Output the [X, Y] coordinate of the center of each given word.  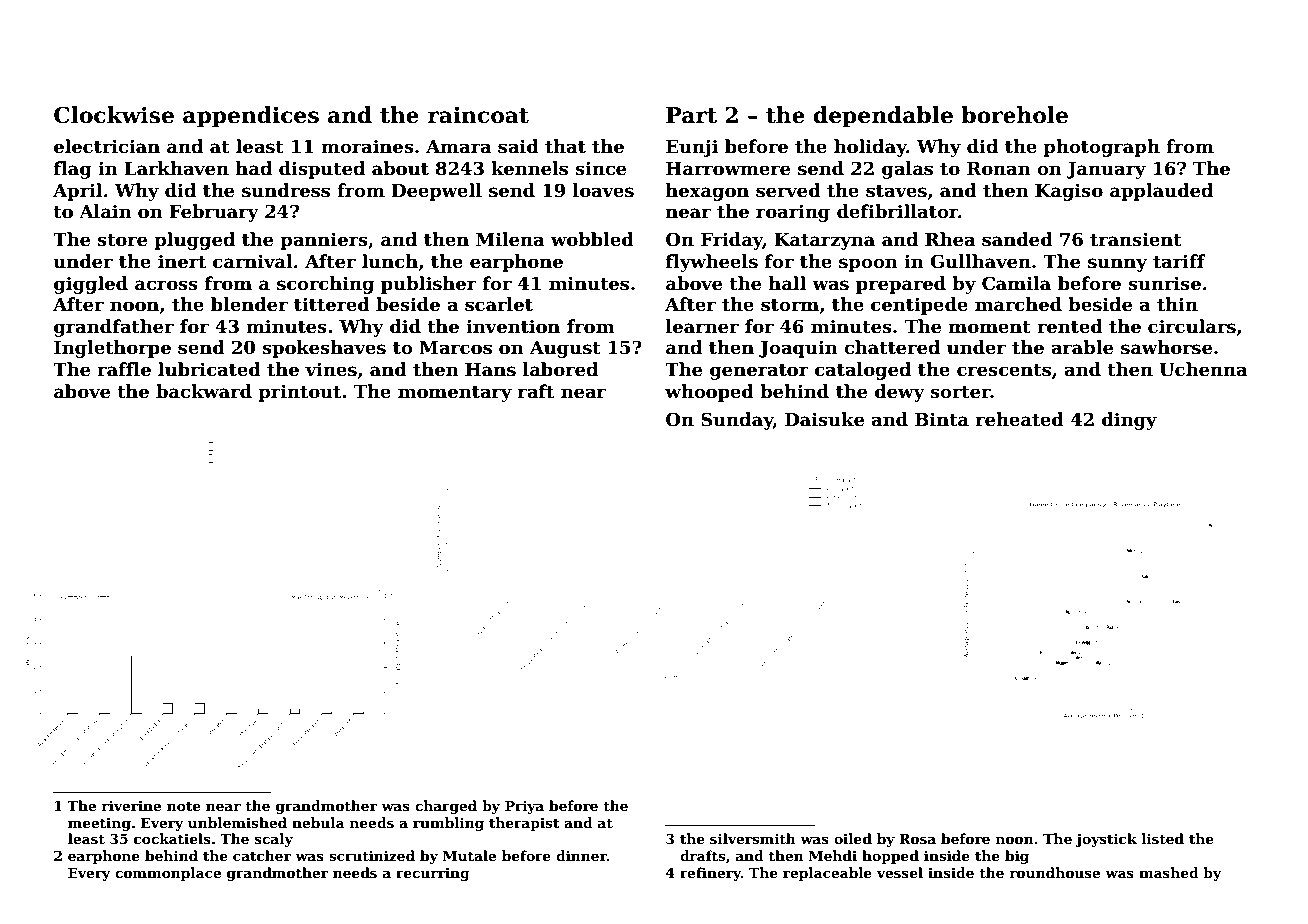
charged [446, 807]
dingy [1129, 421]
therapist [524, 824]
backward [204, 391]
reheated [1020, 419]
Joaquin [798, 349]
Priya [524, 807]
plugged [194, 241]
